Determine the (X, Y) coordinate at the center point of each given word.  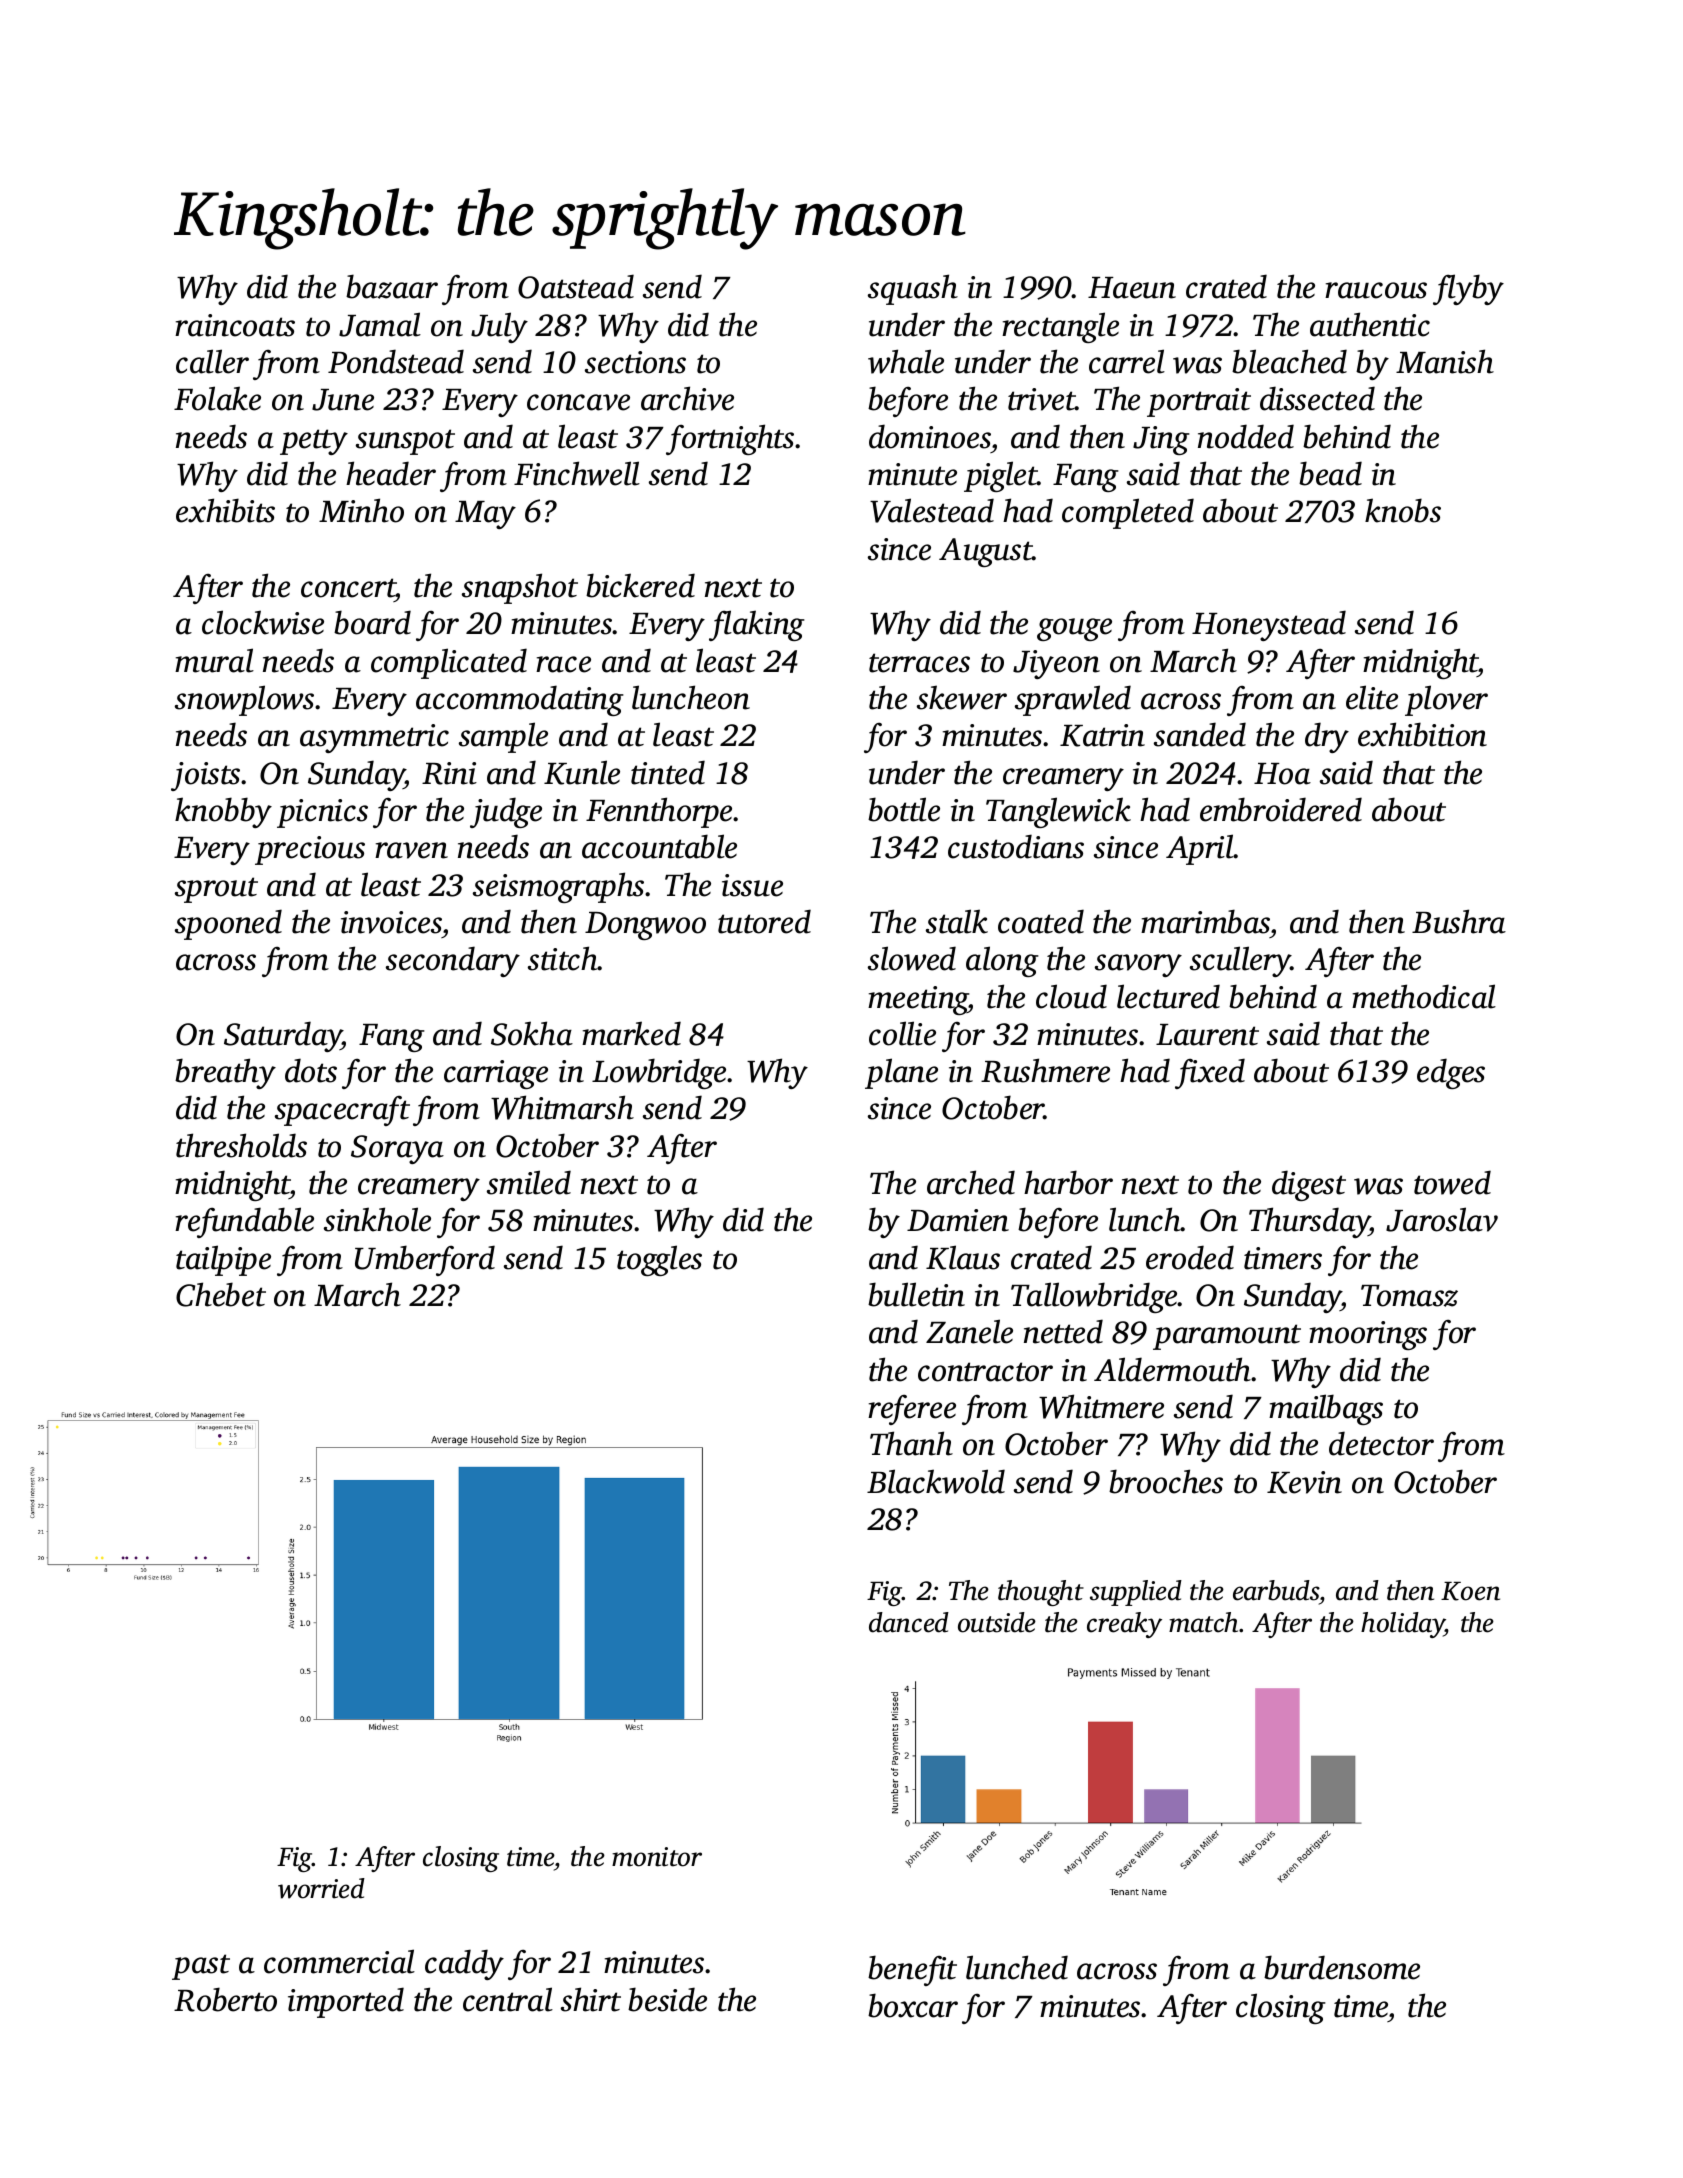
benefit (912, 1970)
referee (912, 1409)
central (508, 1999)
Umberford (425, 1260)
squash (913, 289)
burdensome (1342, 1967)
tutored (764, 921)
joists (206, 776)
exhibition (1422, 734)
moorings (1368, 1335)
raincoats (235, 325)
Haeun (1132, 288)
